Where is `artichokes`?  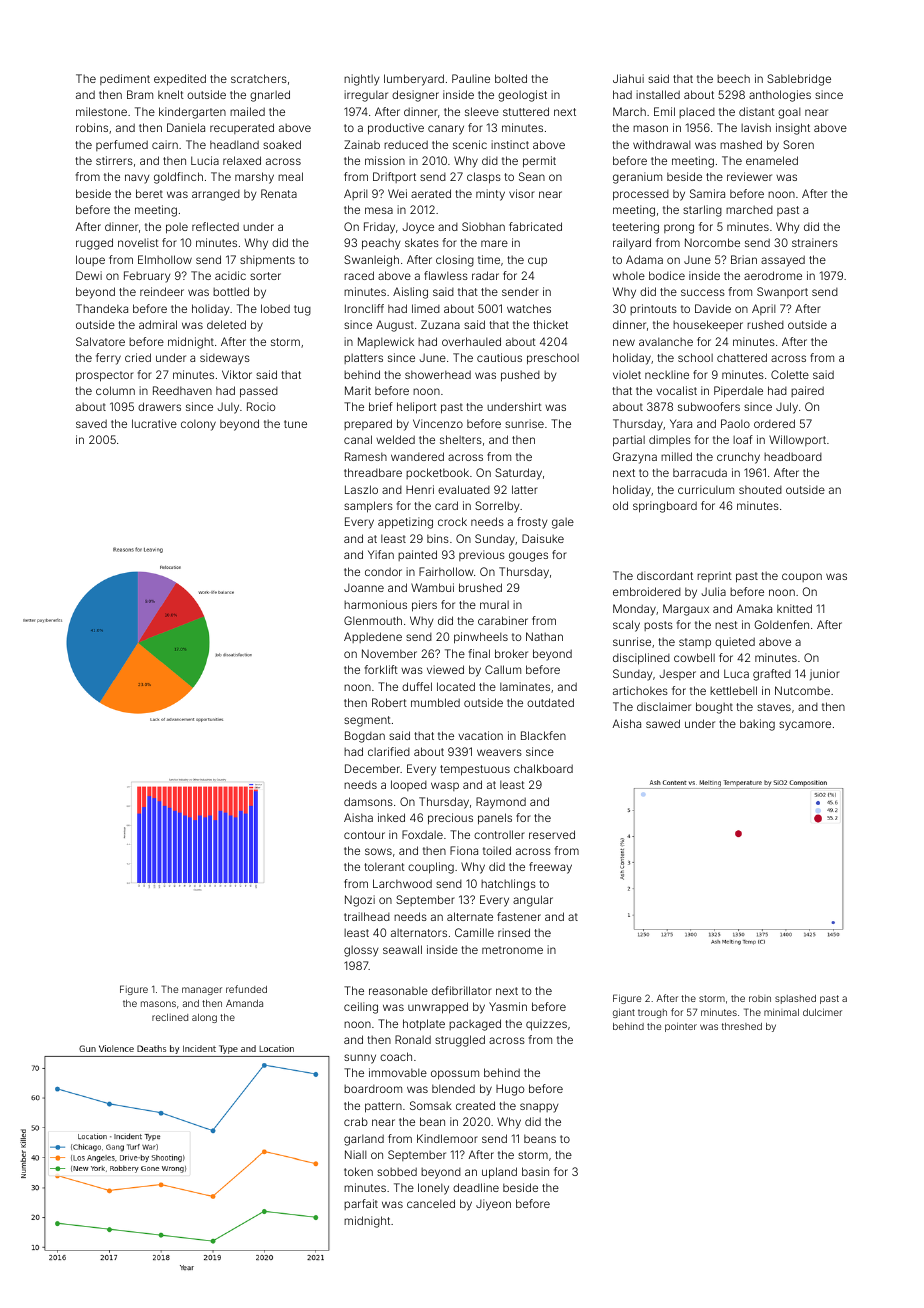 artichokes is located at coordinates (640, 690).
